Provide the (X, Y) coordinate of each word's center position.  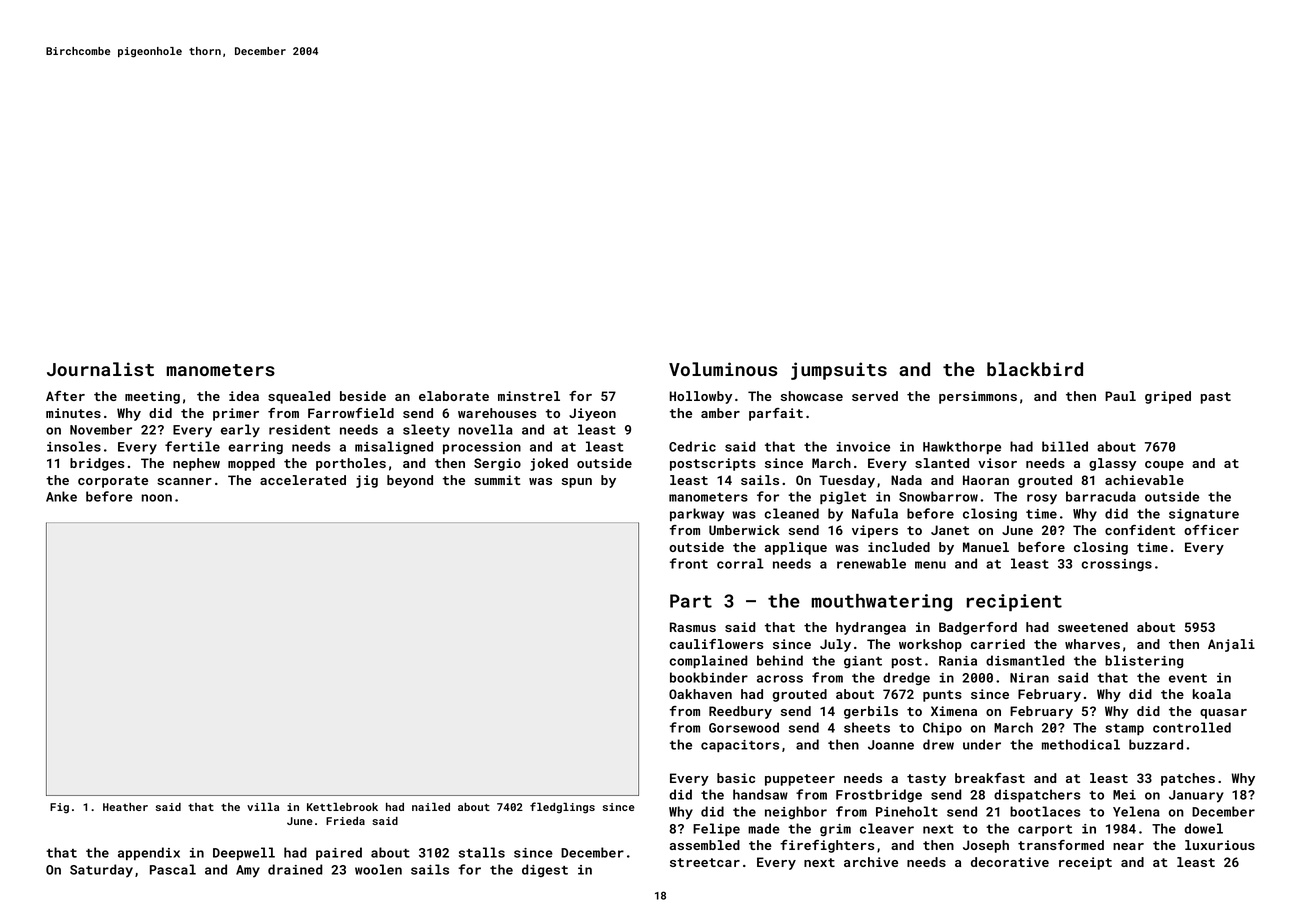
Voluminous (723, 369)
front (689, 563)
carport (1045, 830)
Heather (125, 807)
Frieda (345, 821)
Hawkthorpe (962, 447)
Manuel (986, 547)
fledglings (562, 808)
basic (736, 778)
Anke (61, 496)
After (65, 396)
